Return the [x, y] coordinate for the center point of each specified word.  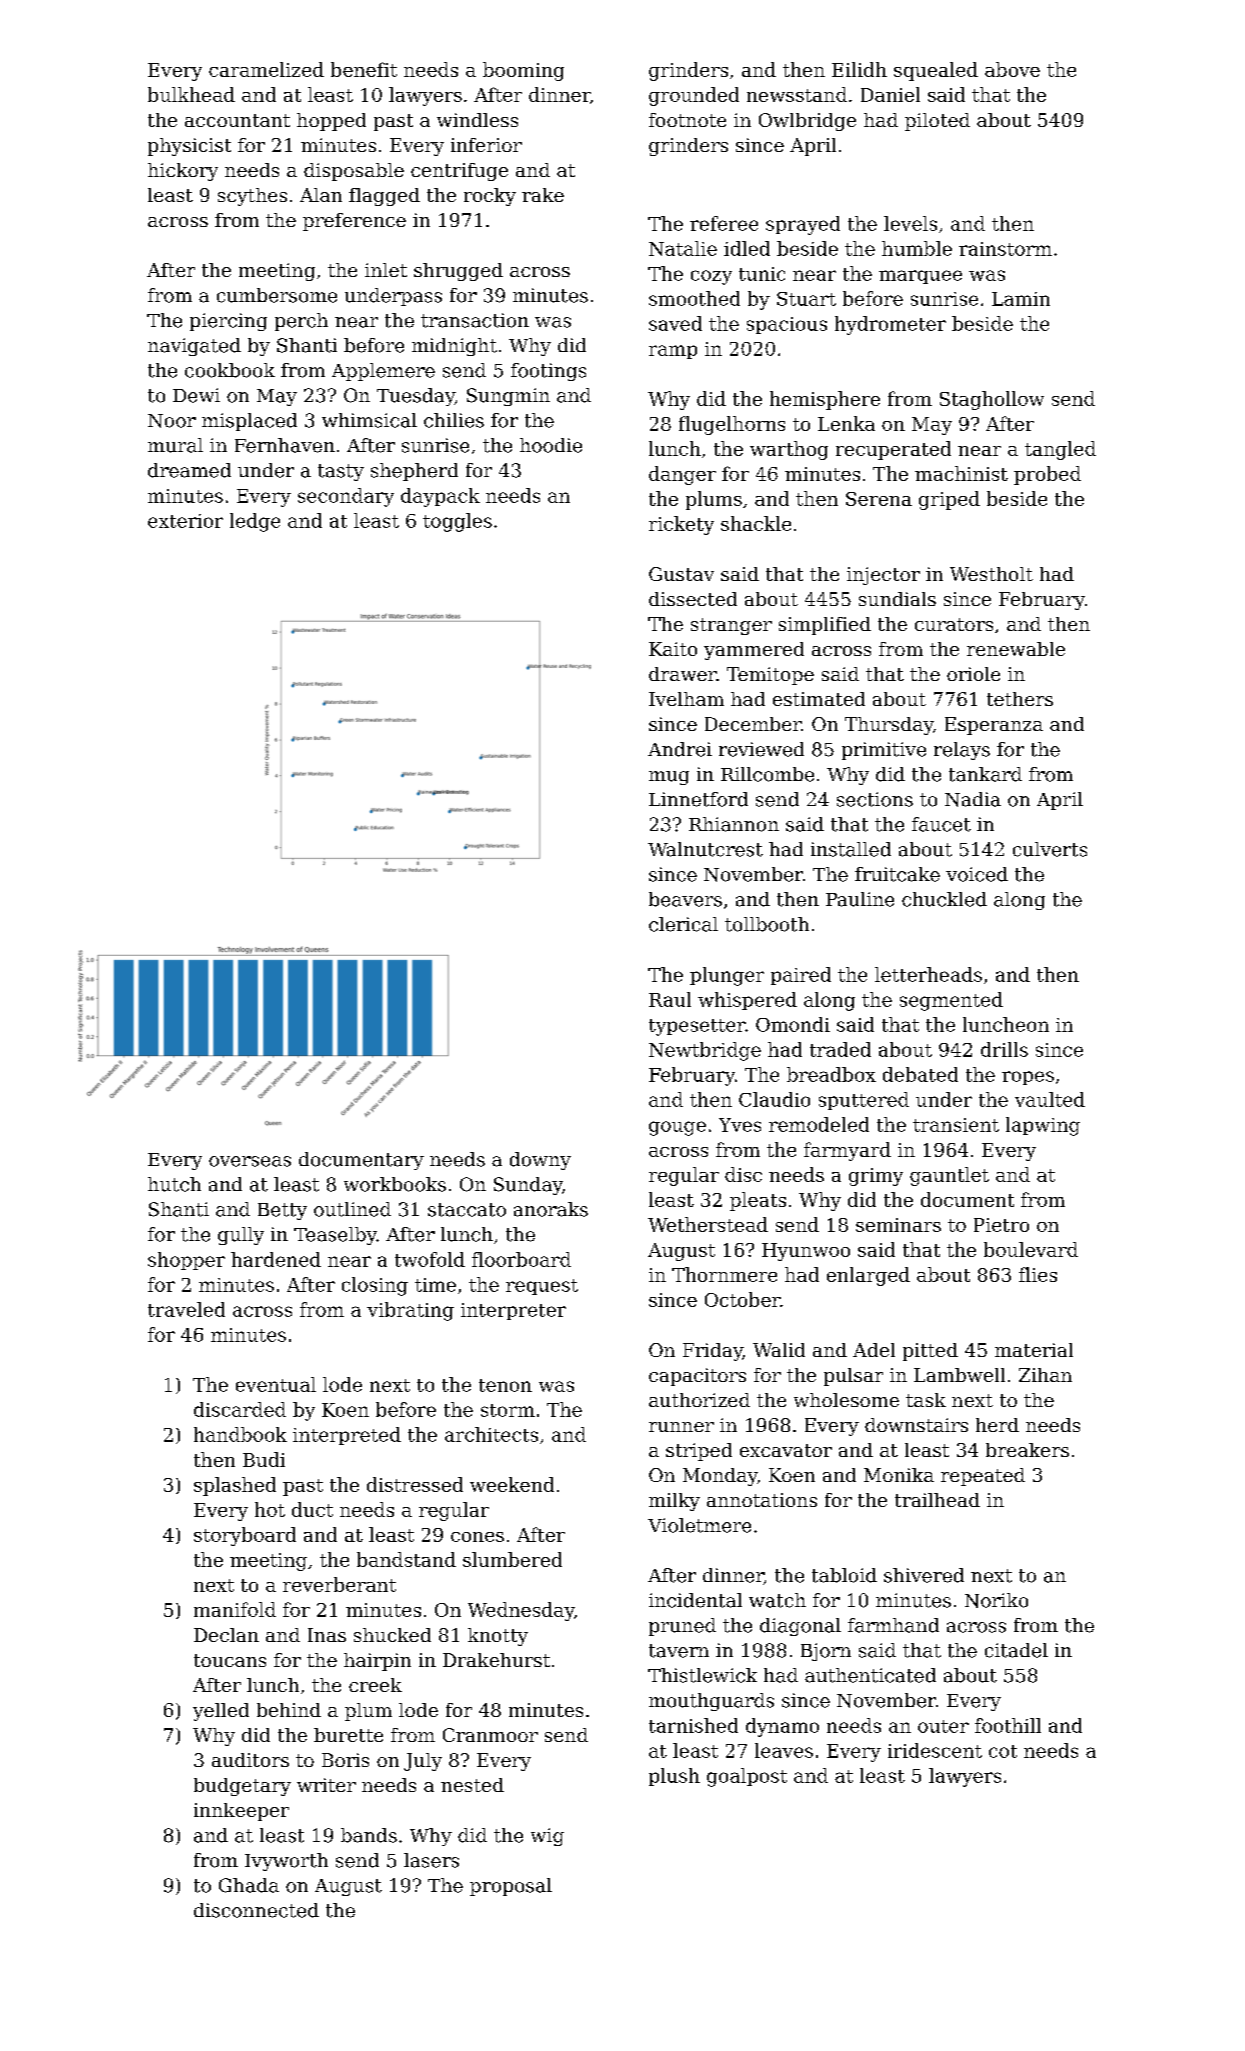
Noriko [996, 1600]
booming [523, 71]
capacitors [697, 1377]
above [1012, 69]
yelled [221, 1712]
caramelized [266, 69]
